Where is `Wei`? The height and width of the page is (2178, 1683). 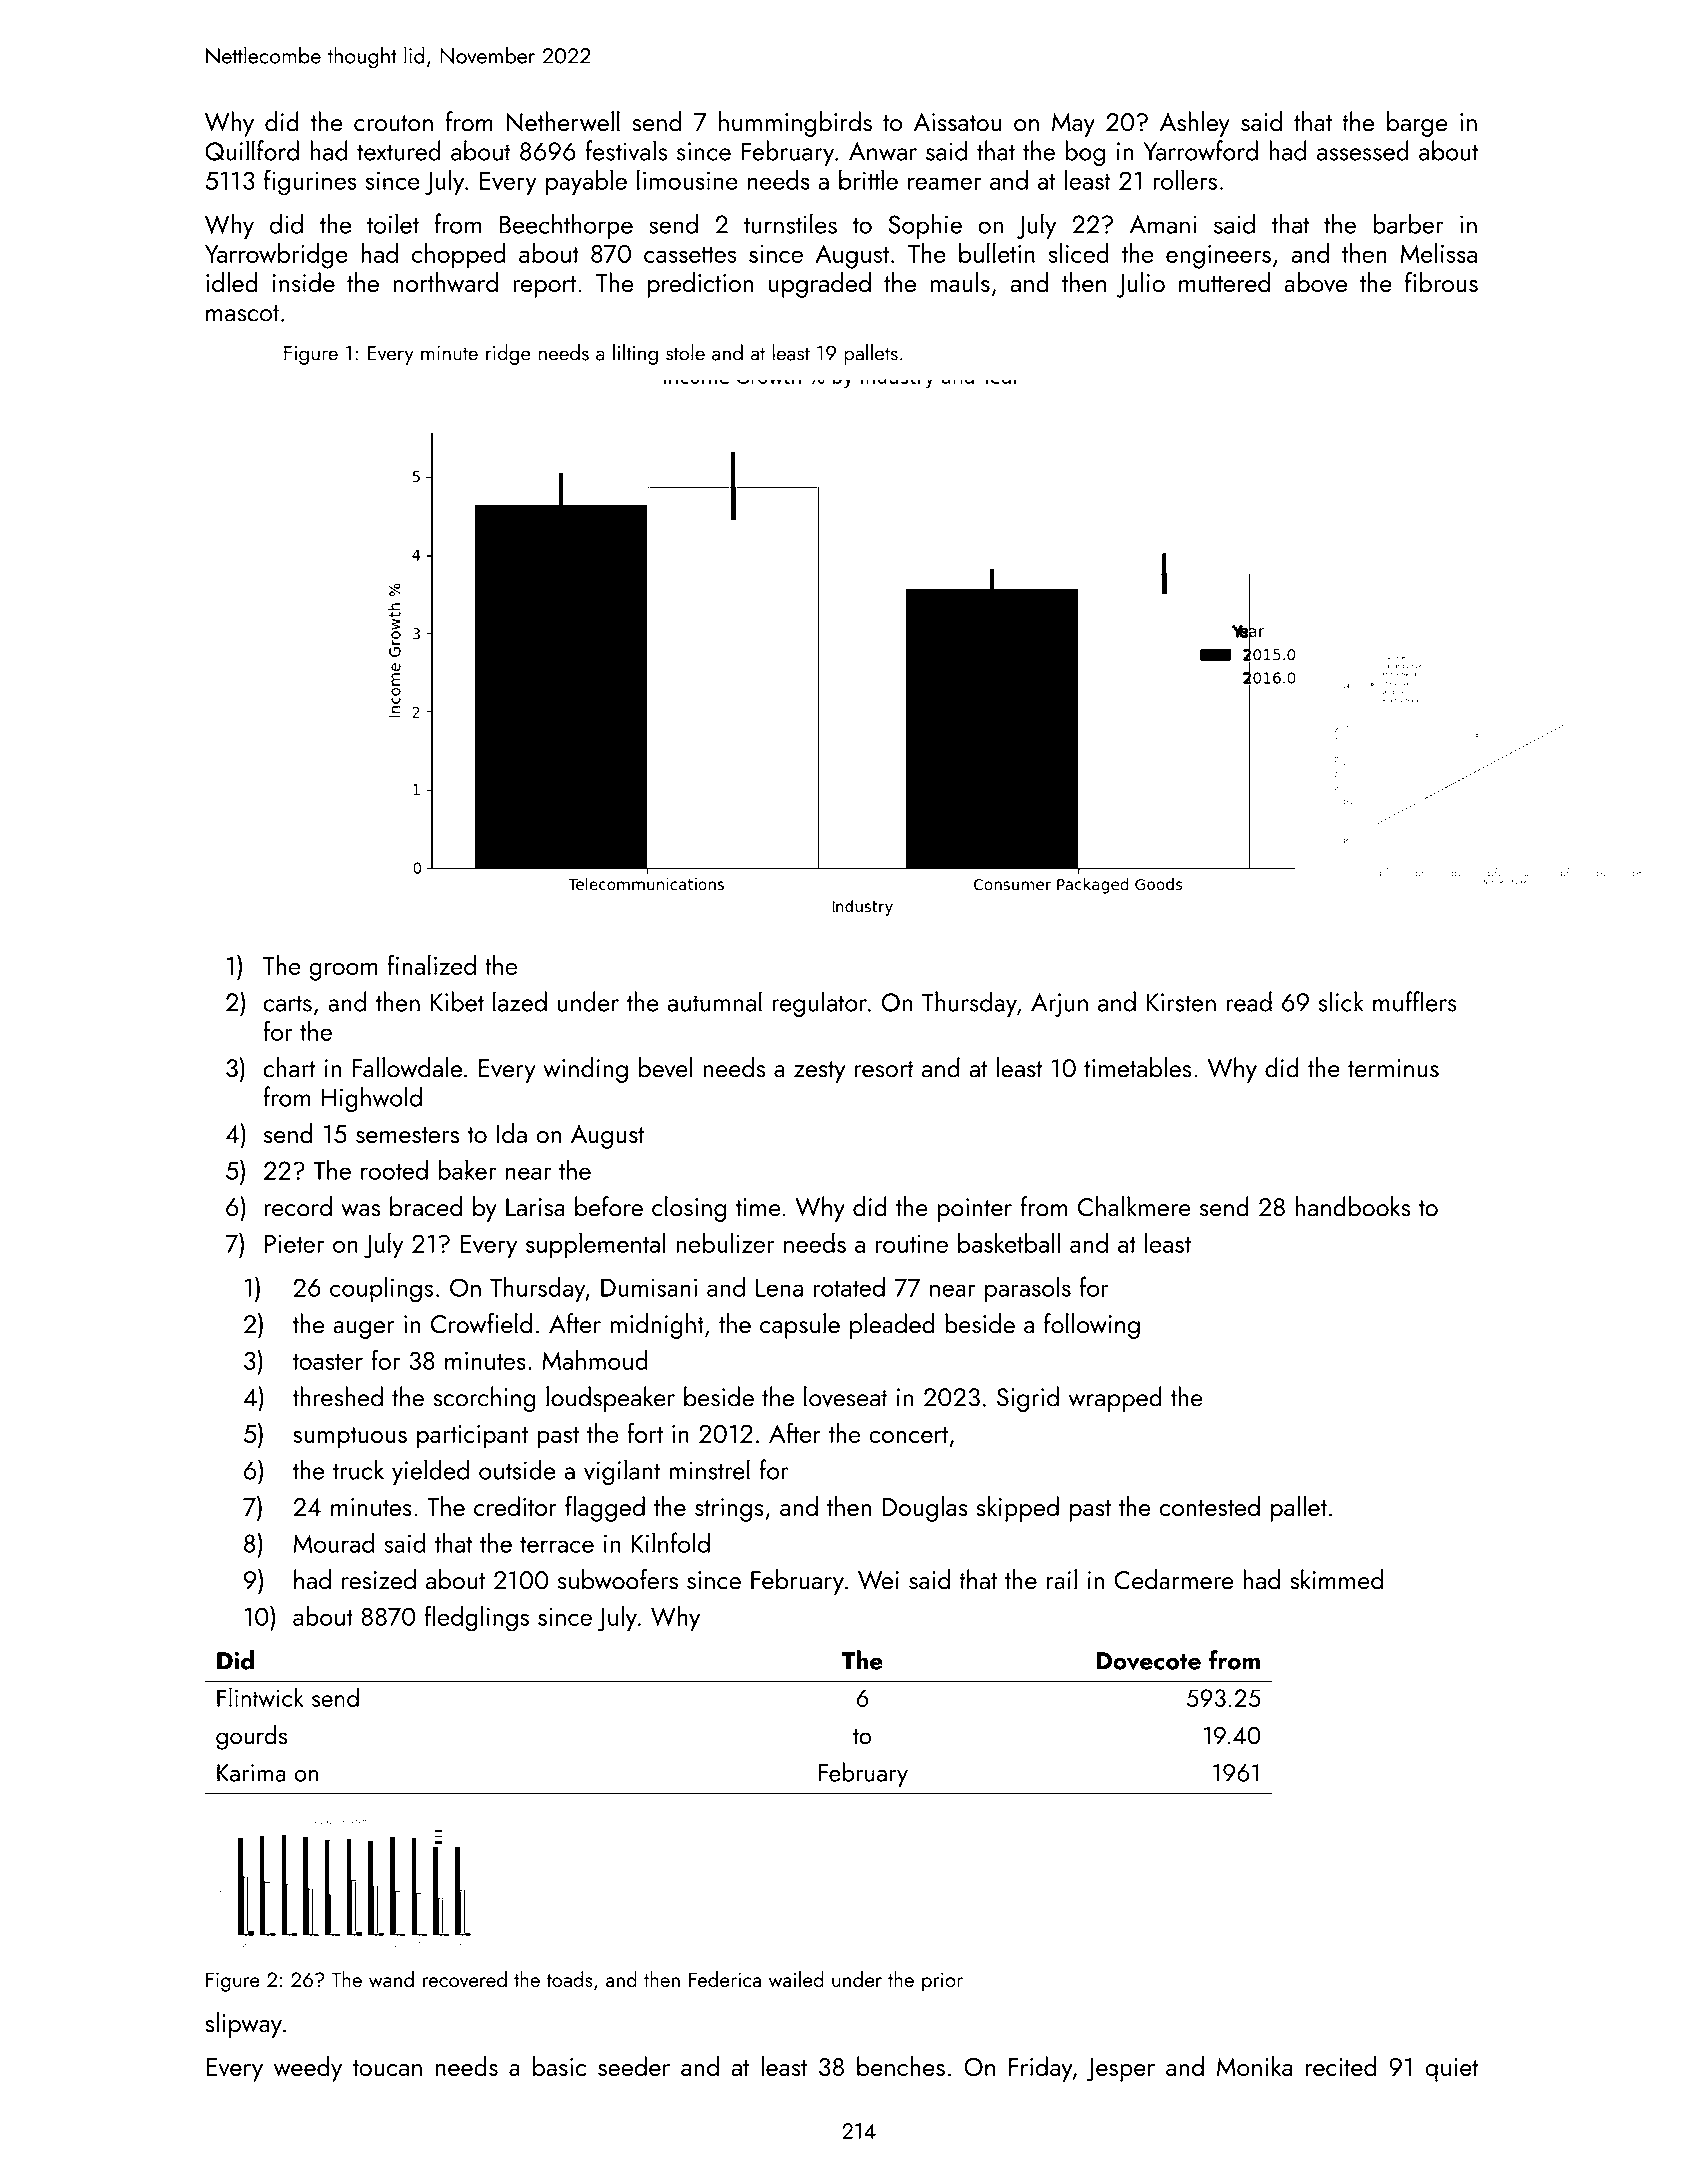 Wei is located at coordinates (878, 1580).
